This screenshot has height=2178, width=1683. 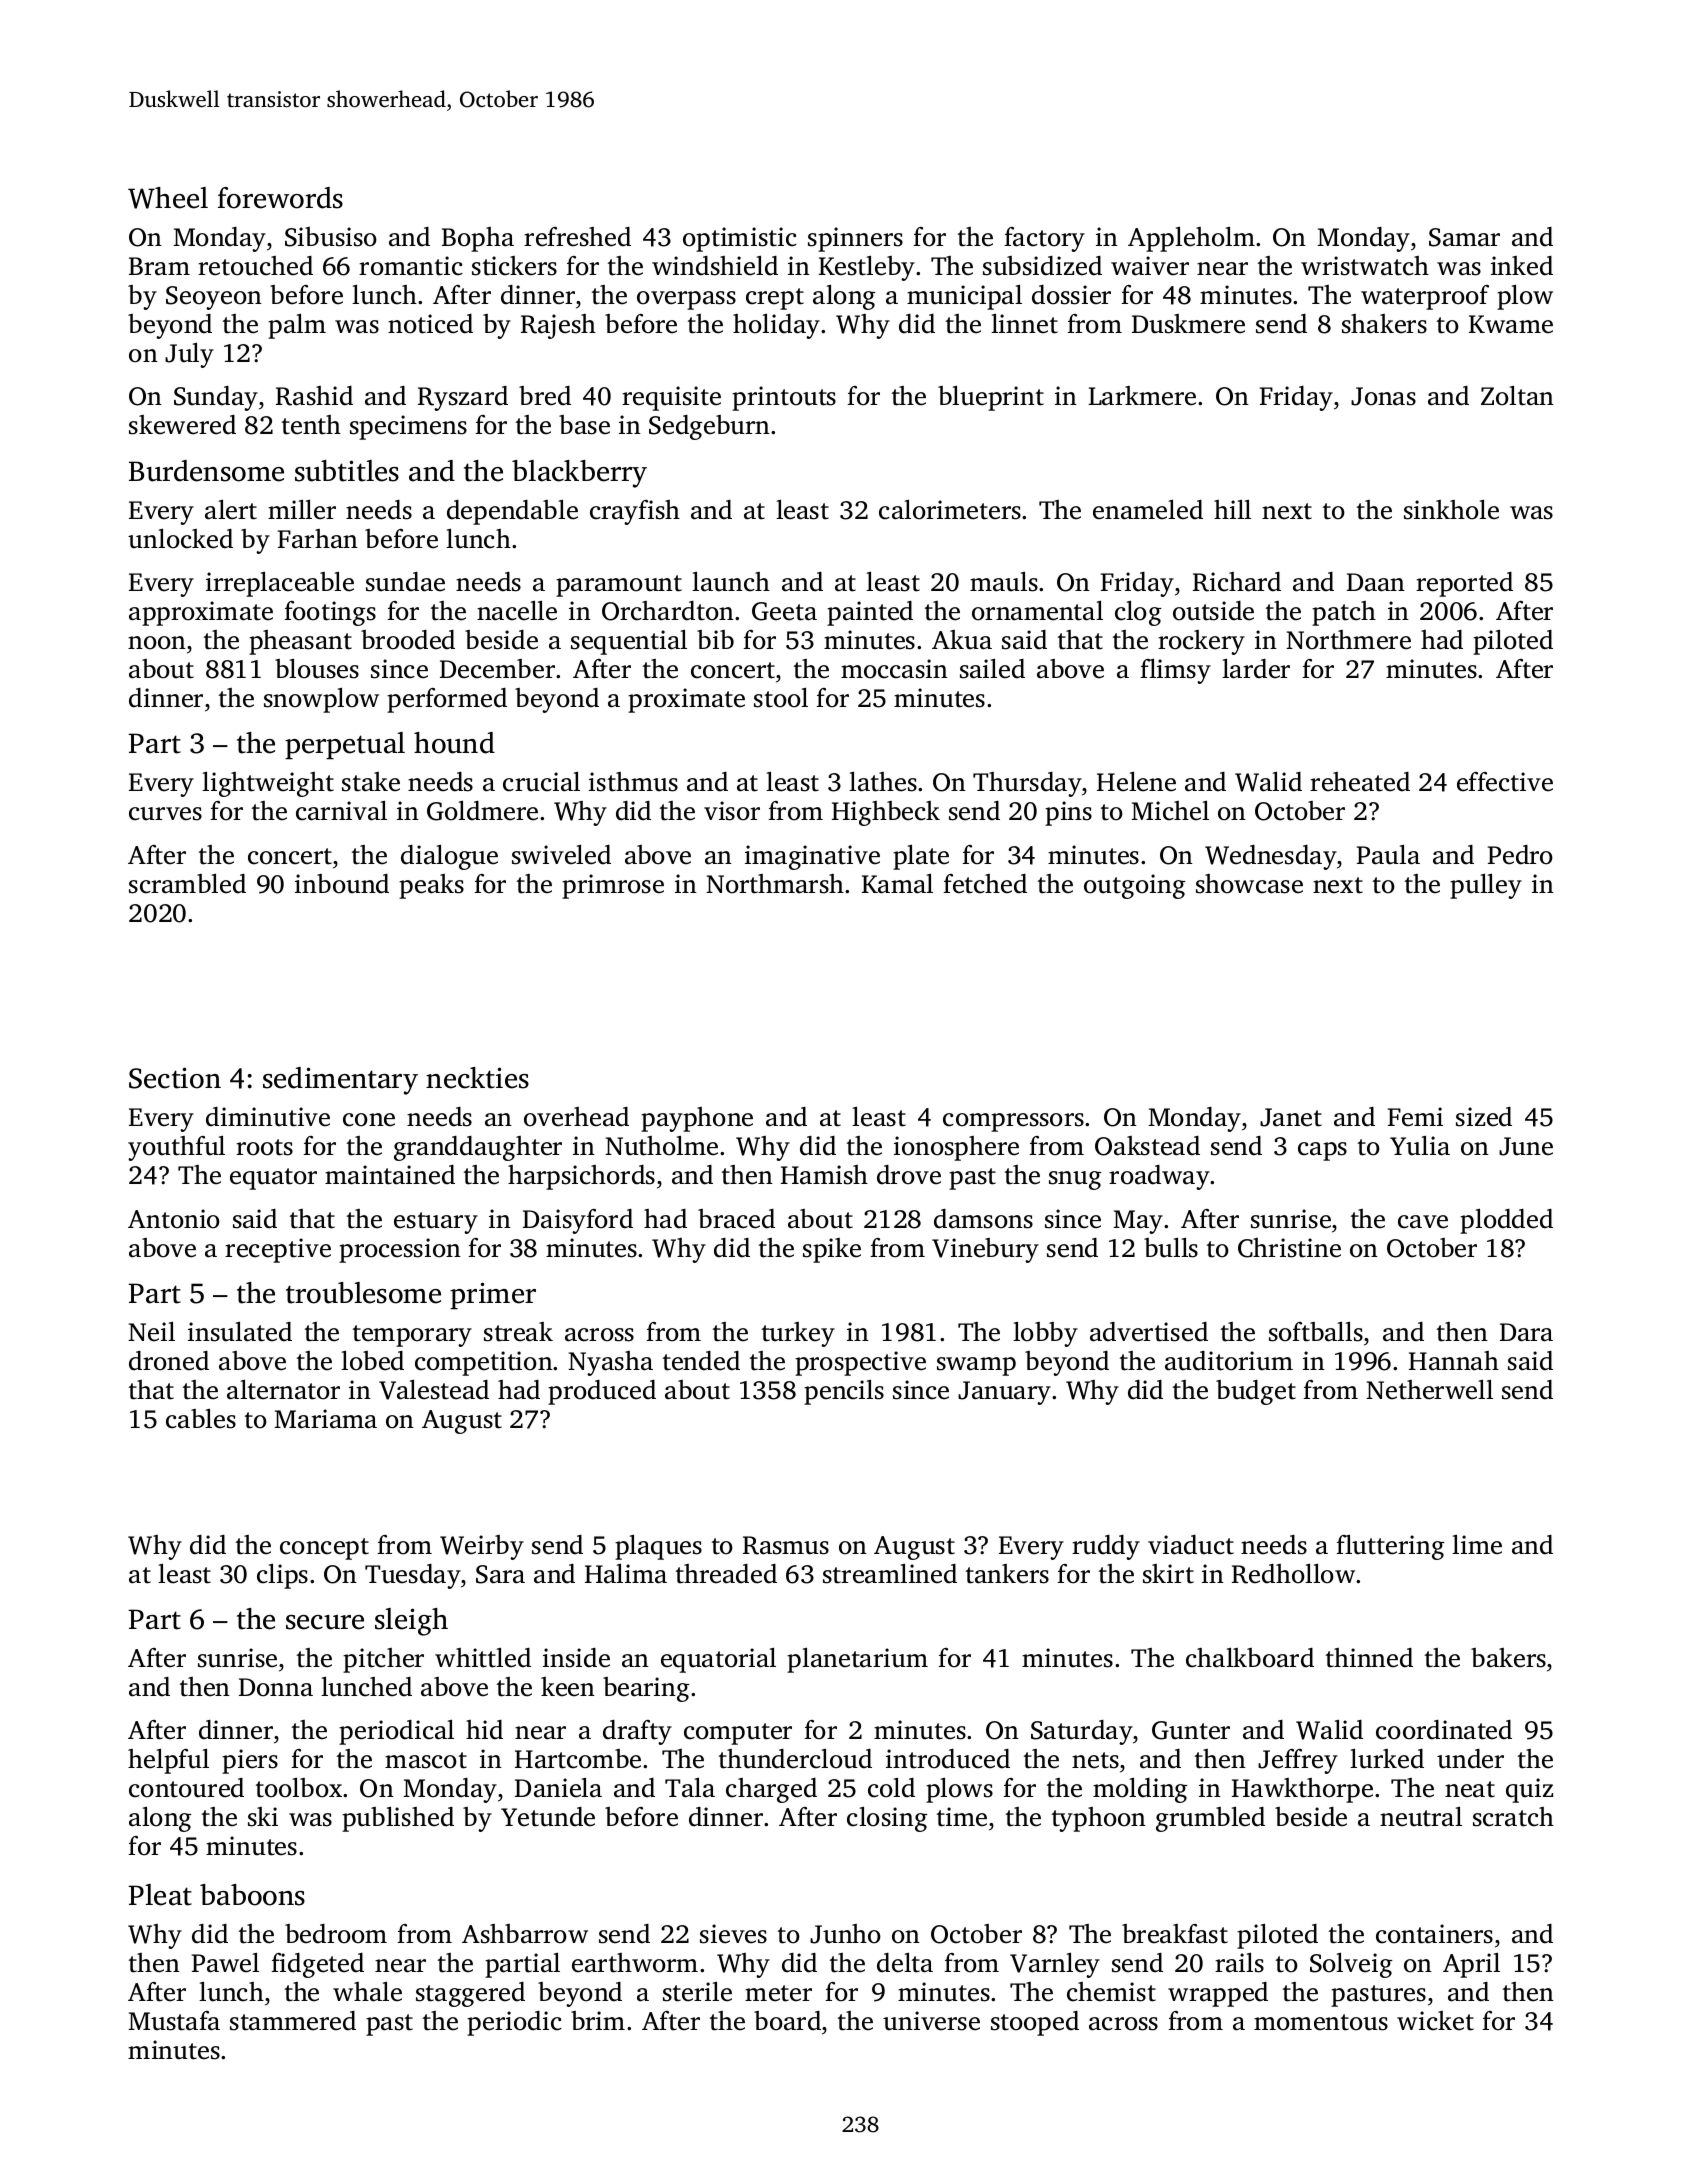 What do you see at coordinates (478, 239) in the screenshot?
I see `Bopha` at bounding box center [478, 239].
